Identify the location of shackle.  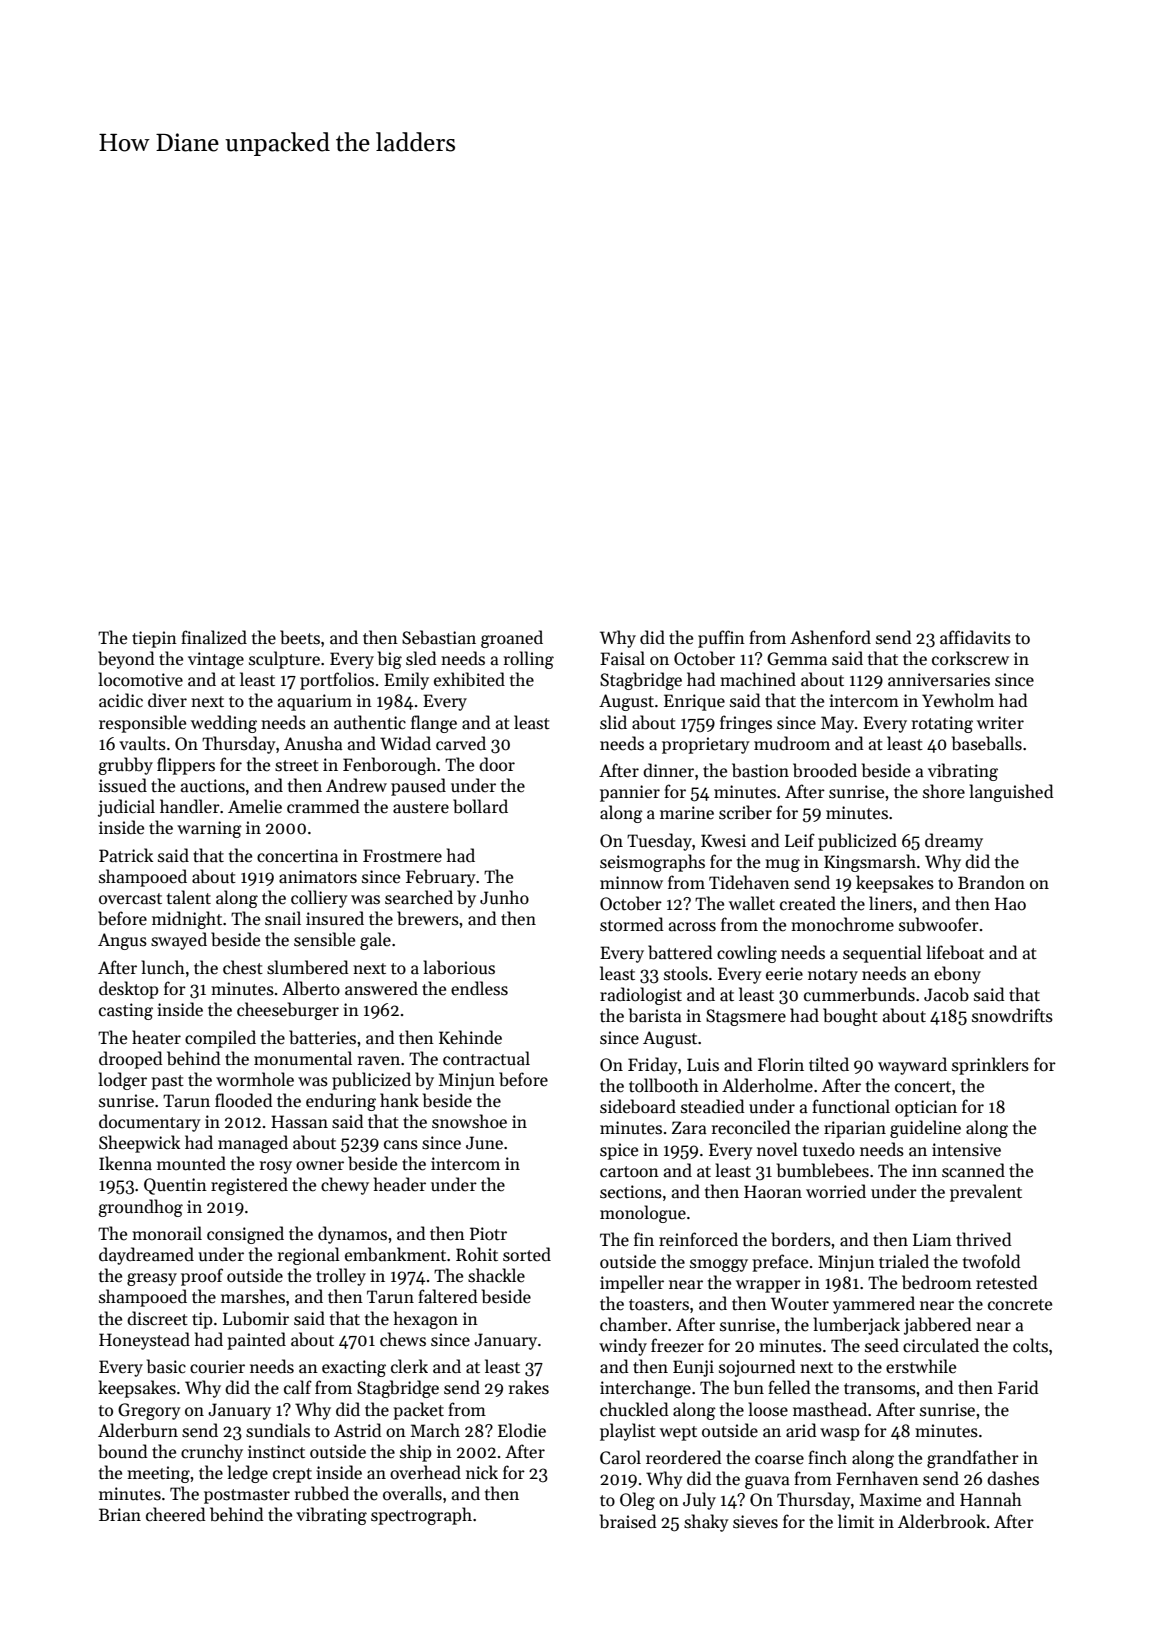
(496, 1275).
